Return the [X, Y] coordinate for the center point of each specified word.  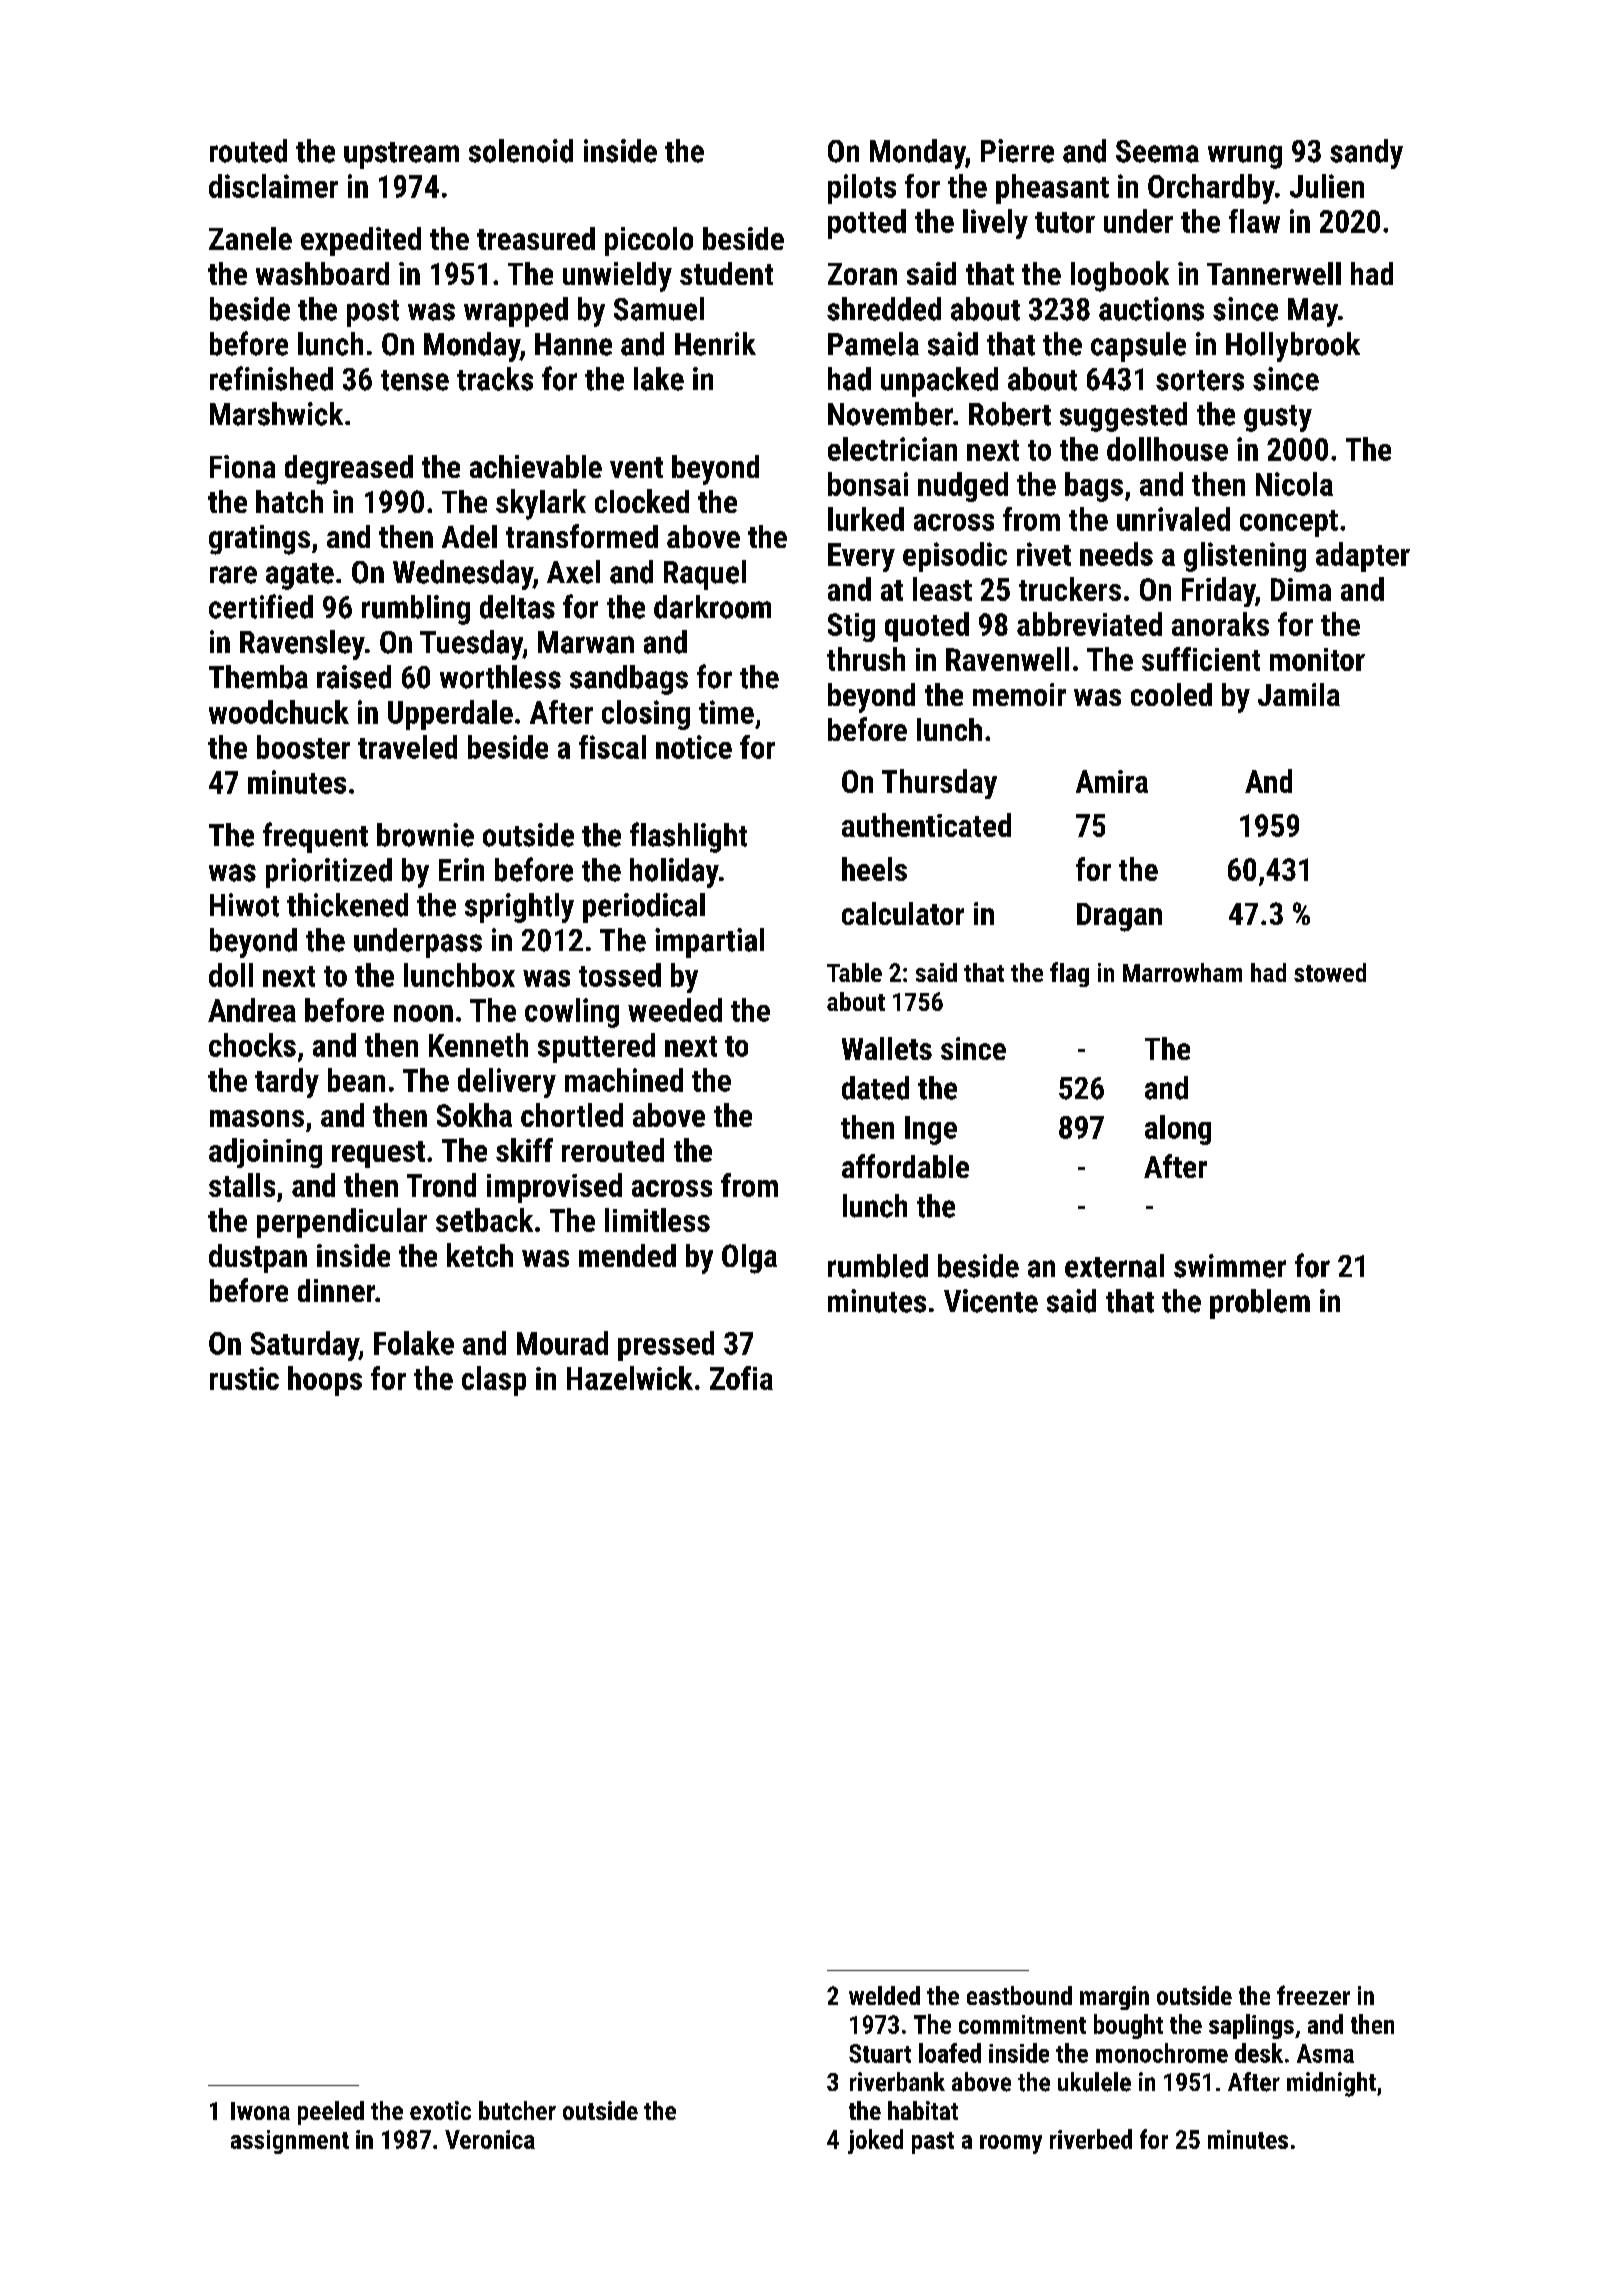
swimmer [1230, 1266]
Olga [749, 1259]
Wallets [887, 1048]
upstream [401, 155]
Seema [1157, 151]
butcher [517, 2110]
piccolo [649, 241]
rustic [244, 1378]
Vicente [991, 1301]
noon [423, 1013]
